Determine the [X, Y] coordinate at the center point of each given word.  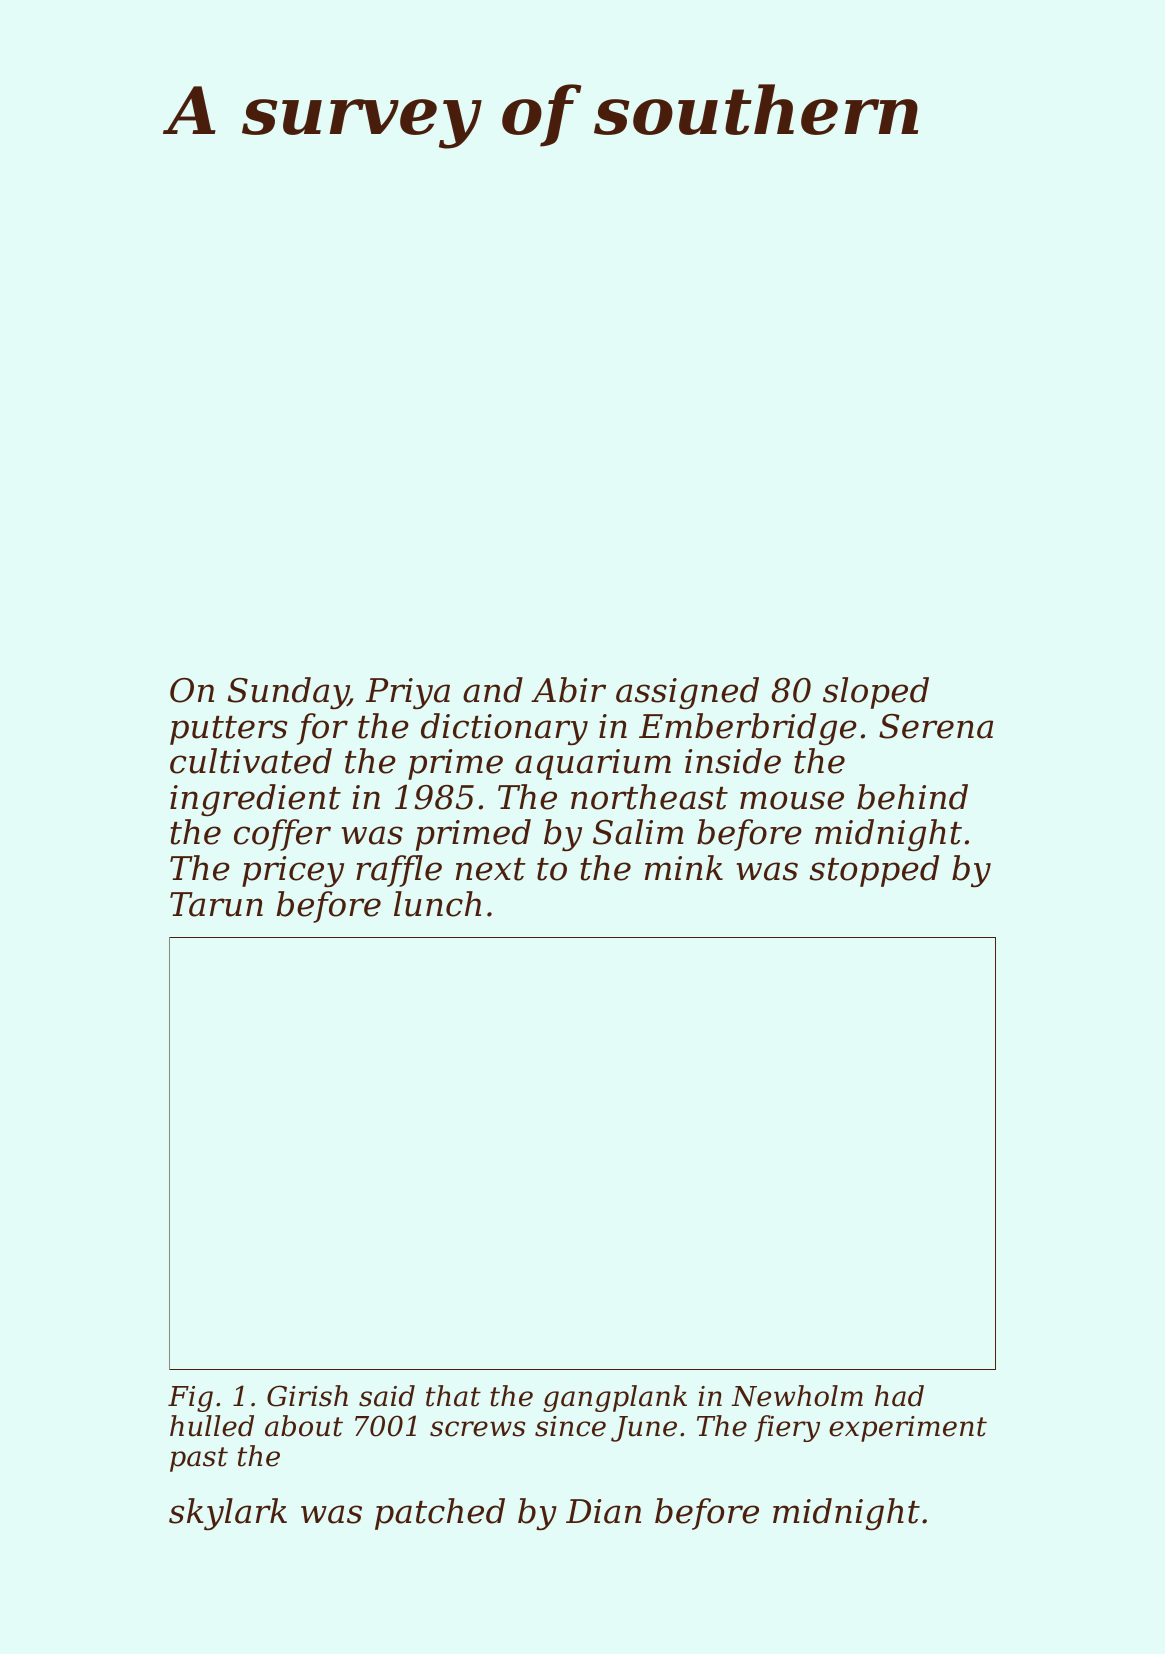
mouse [792, 800]
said [387, 1396]
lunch [437, 904]
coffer [282, 835]
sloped [876, 693]
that [453, 1396]
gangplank [615, 1398]
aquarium [593, 764]
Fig [190, 1399]
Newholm [797, 1396]
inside [733, 761]
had [899, 1396]
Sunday [288, 693]
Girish [307, 1396]
